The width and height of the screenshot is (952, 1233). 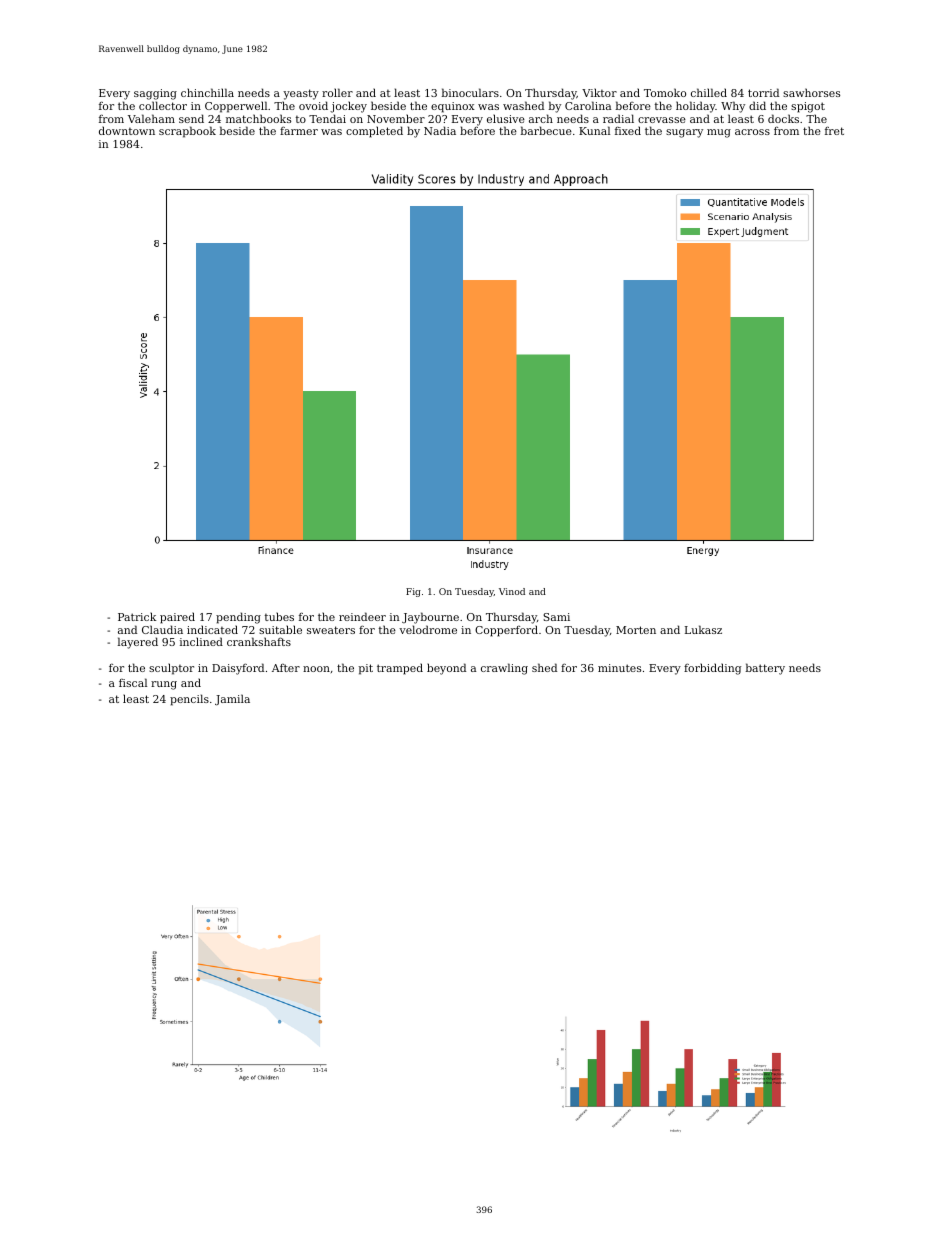 I want to click on Jamila, so click(x=232, y=699).
